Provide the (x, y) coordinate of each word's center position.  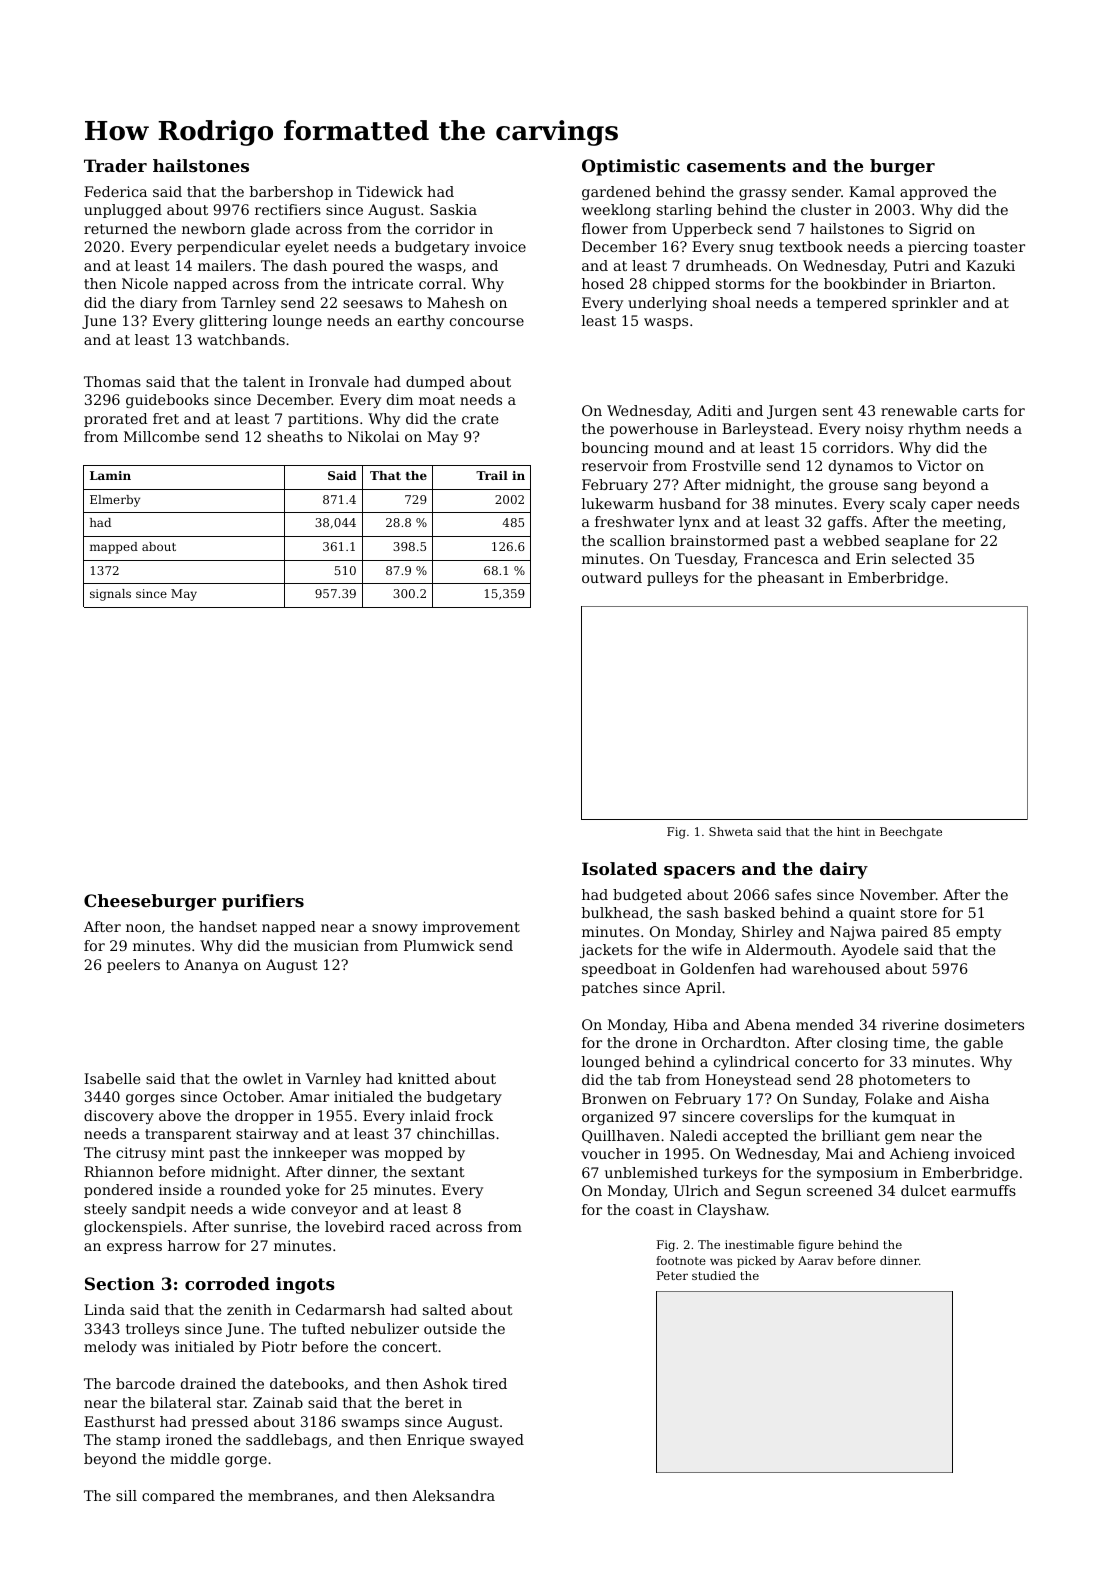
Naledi (693, 1135)
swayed (497, 1441)
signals (110, 595)
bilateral (180, 1402)
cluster (826, 209)
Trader (115, 165)
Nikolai (373, 436)
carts (980, 411)
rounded (250, 1189)
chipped (681, 285)
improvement (471, 928)
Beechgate (911, 833)
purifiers (263, 902)
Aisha (969, 1098)
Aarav (815, 1260)
